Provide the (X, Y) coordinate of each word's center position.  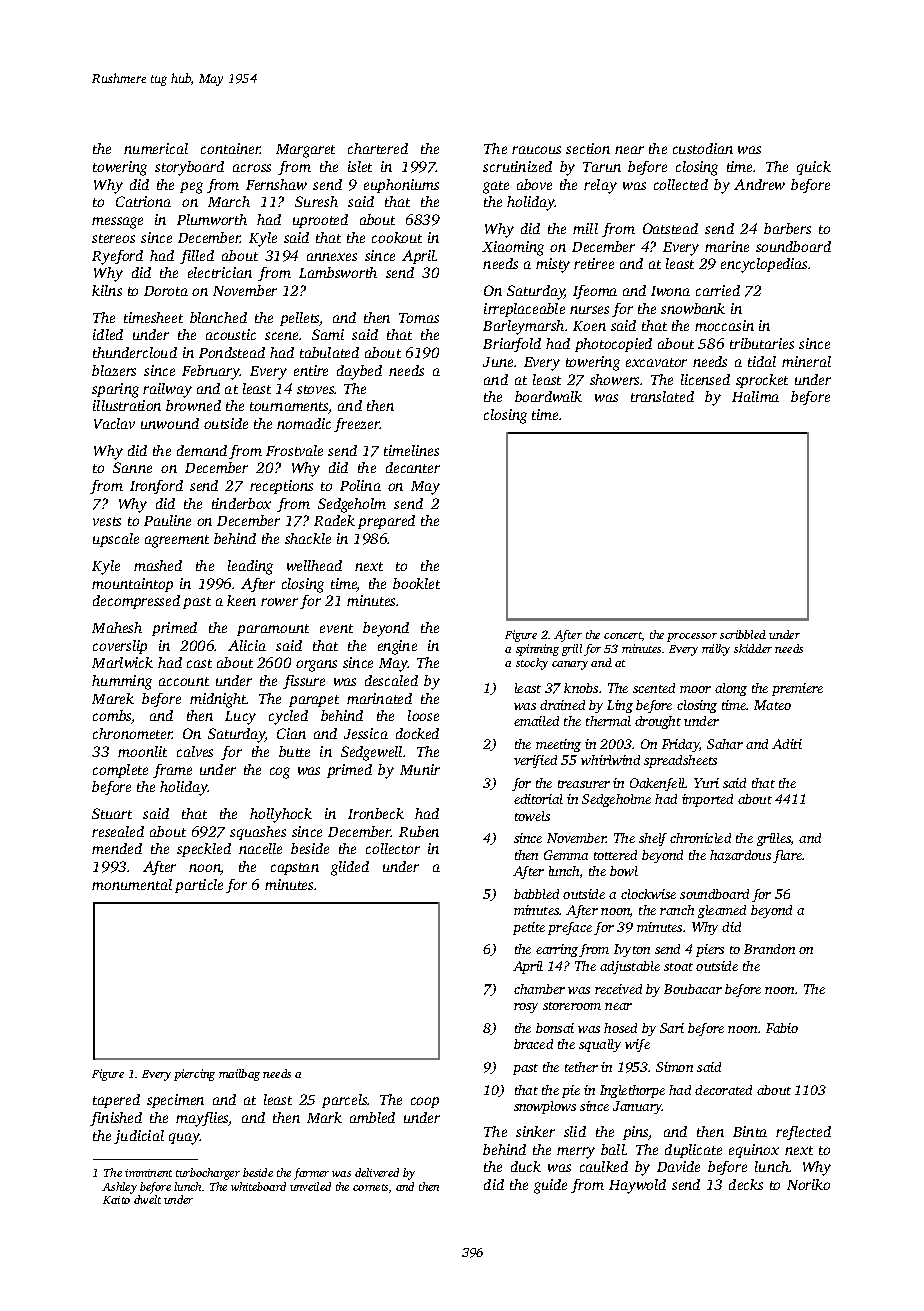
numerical (156, 148)
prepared (386, 522)
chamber (539, 989)
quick (814, 168)
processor (692, 637)
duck (526, 1166)
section (588, 148)
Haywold (637, 1186)
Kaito (116, 1200)
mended (117, 848)
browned (193, 405)
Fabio (782, 1028)
